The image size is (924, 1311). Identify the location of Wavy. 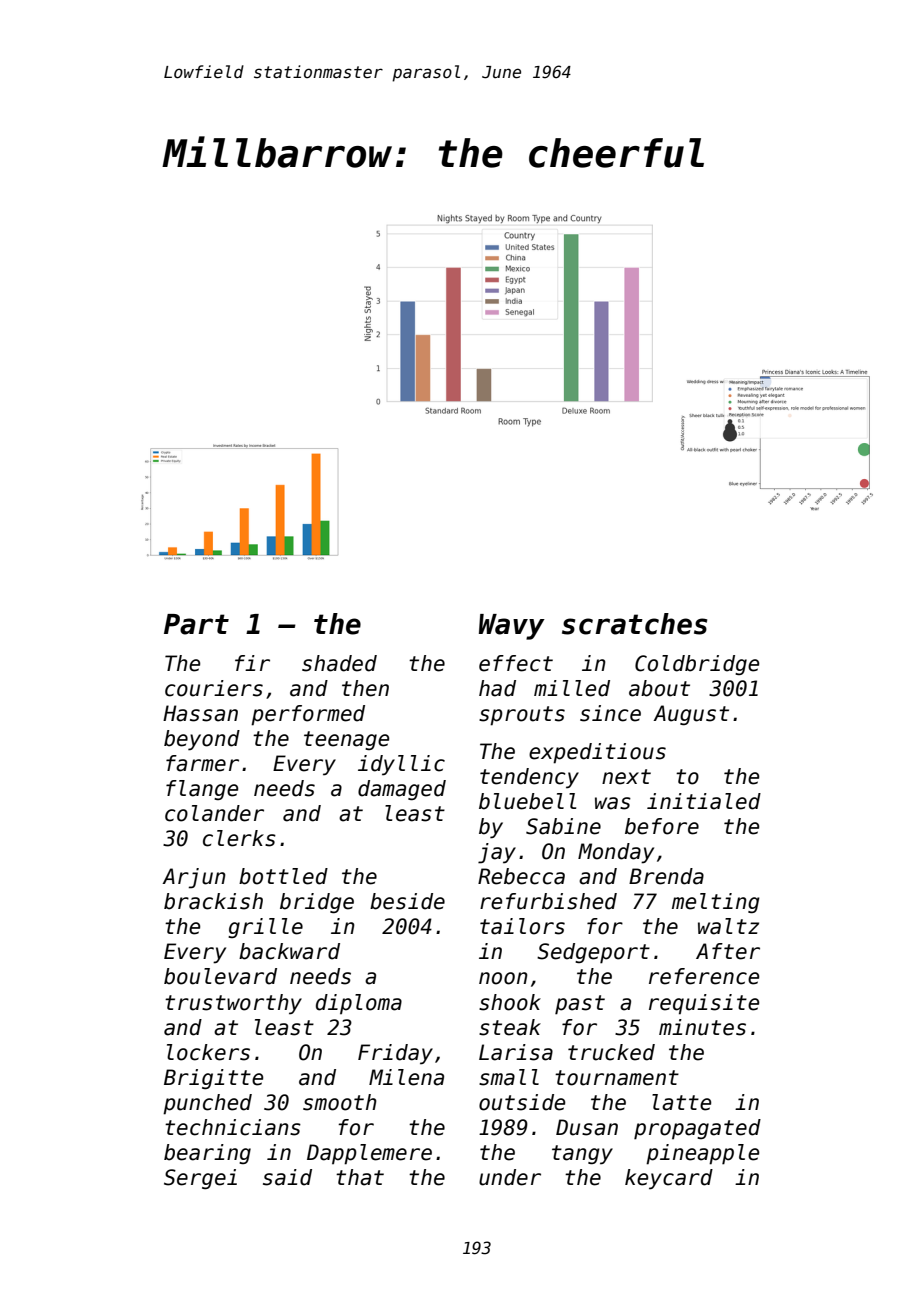
(512, 627).
